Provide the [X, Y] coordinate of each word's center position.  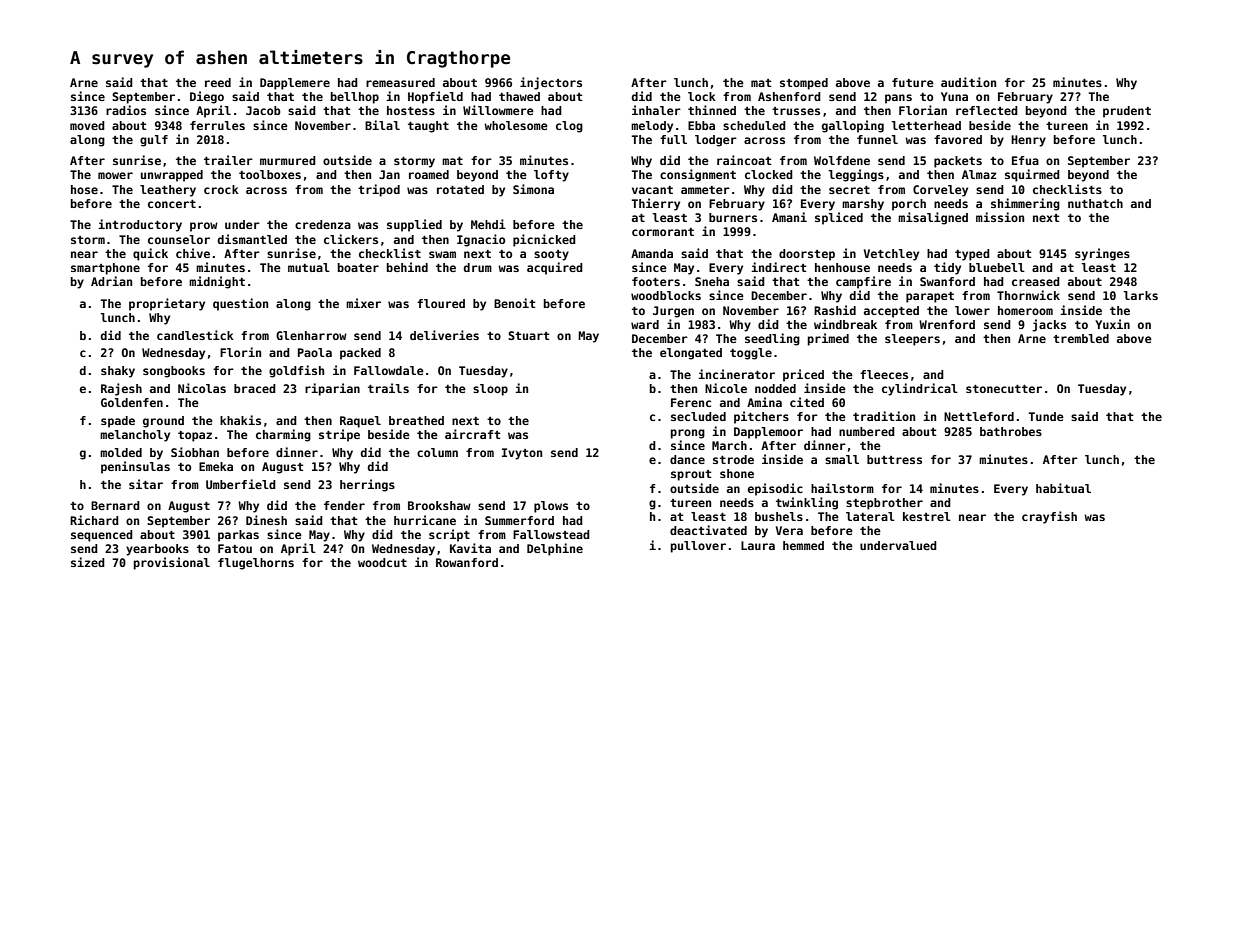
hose [84, 189]
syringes [1102, 254]
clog [569, 127]
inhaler [656, 110]
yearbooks [157, 550]
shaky [118, 372]
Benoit [514, 303]
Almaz [979, 174]
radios [126, 110]
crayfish [1049, 517]
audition [968, 82]
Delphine [555, 549]
